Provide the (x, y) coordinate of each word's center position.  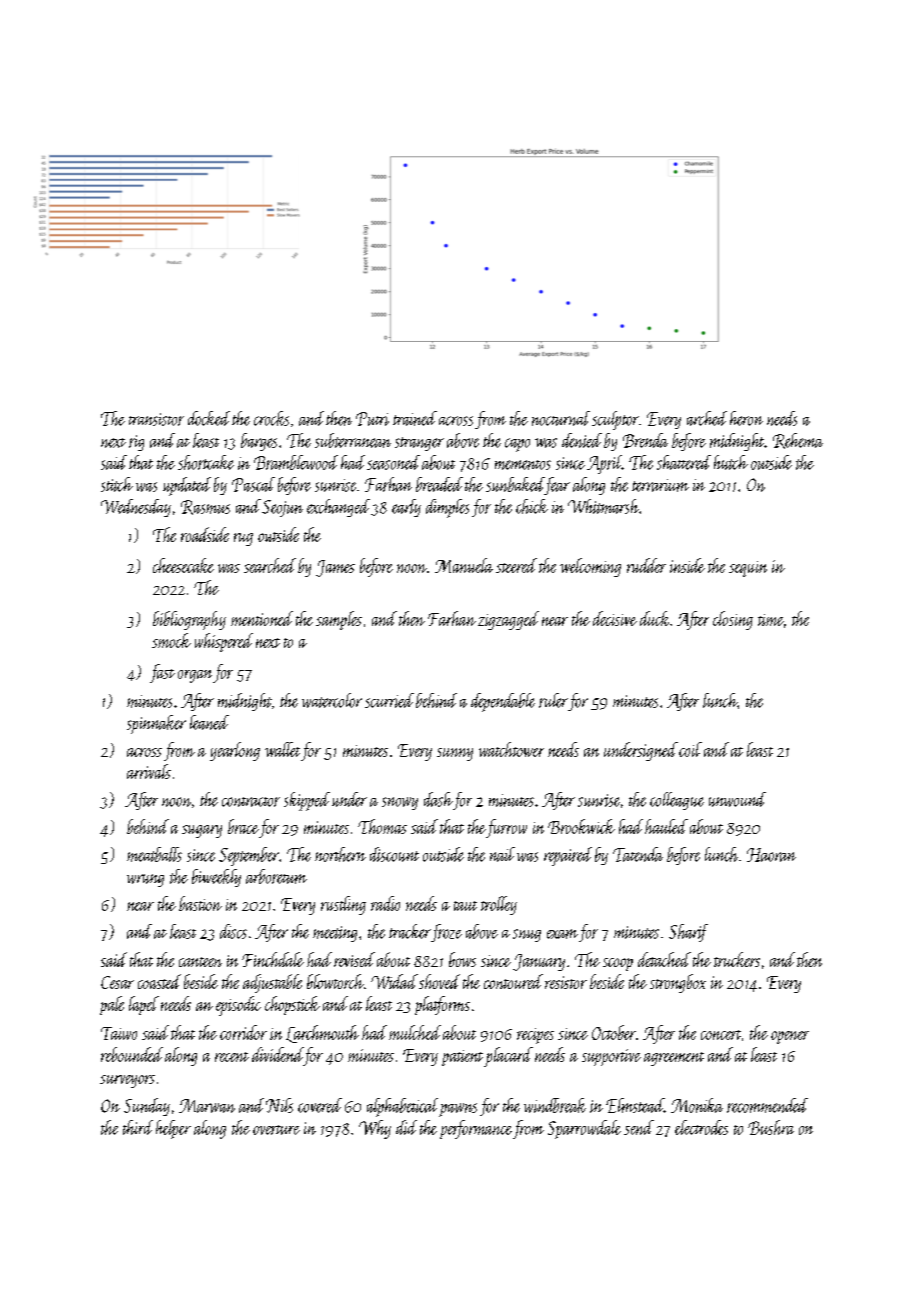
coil (690, 749)
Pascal (253, 484)
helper (173, 1129)
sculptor (615, 420)
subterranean (353, 440)
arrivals (149, 771)
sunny (455, 754)
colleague (677, 801)
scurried (389, 700)
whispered (224, 642)
